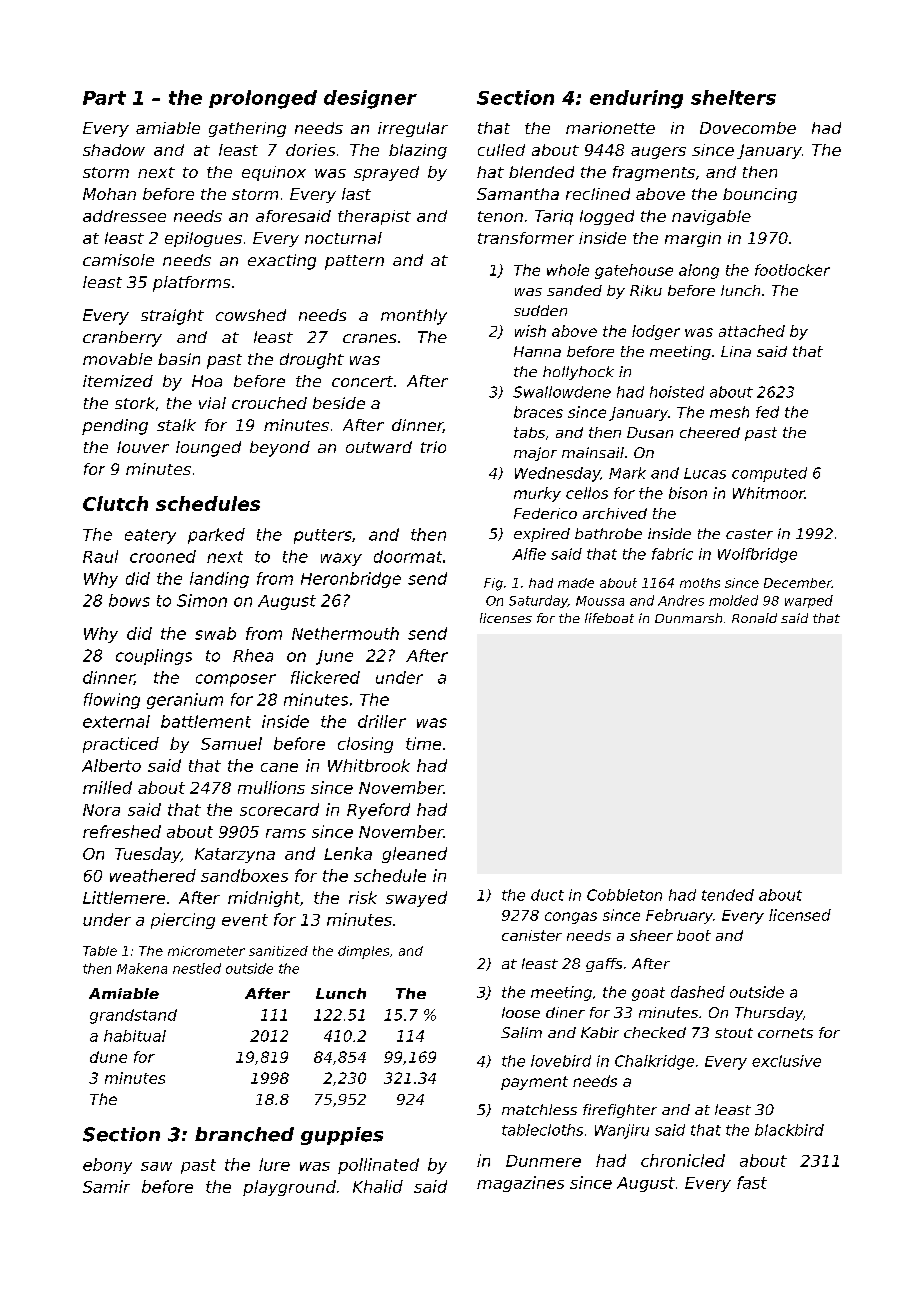 The height and width of the document is (1308, 924). I want to click on shadow, so click(114, 150).
